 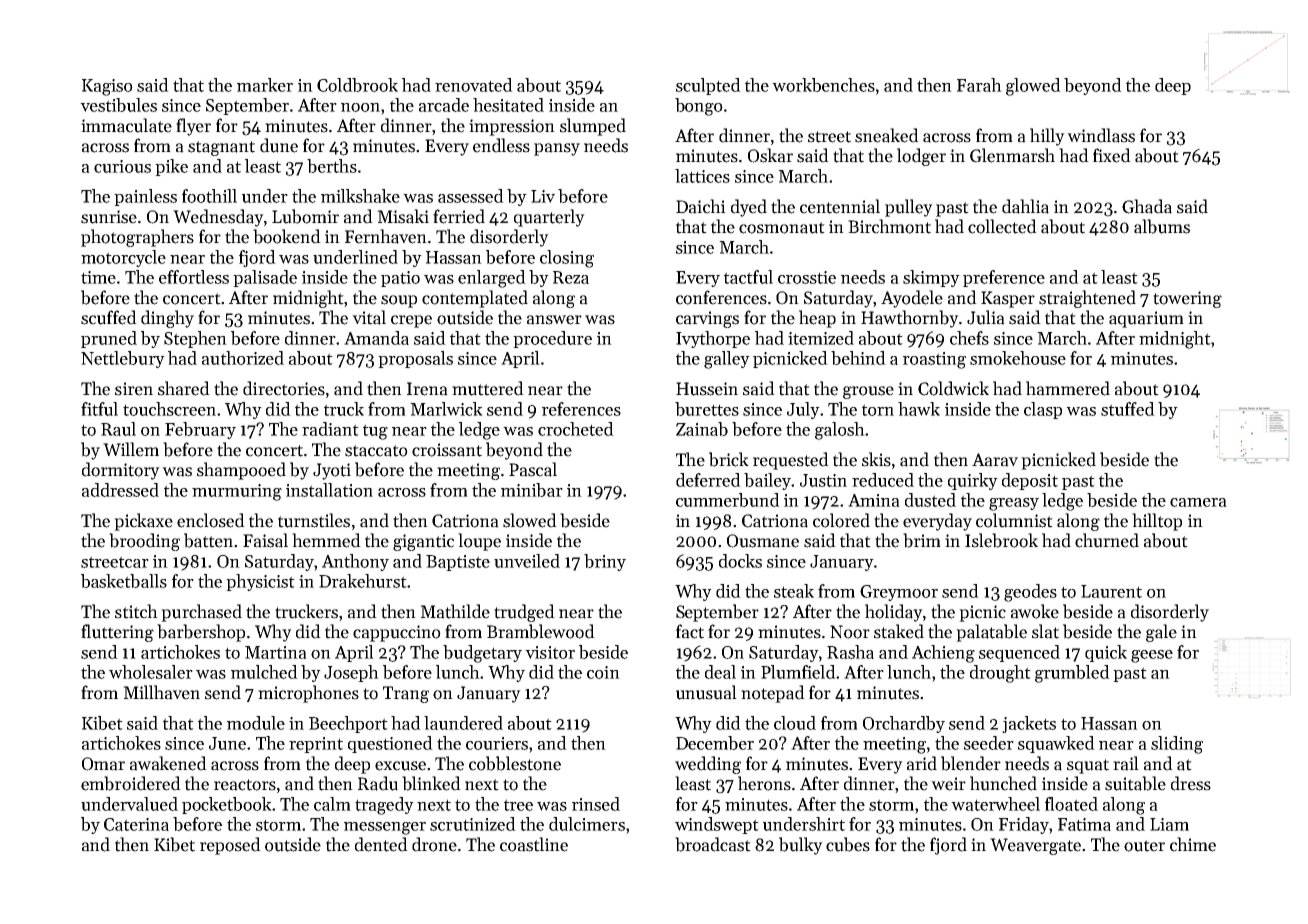 What do you see at coordinates (208, 540) in the screenshot?
I see `batten` at bounding box center [208, 540].
